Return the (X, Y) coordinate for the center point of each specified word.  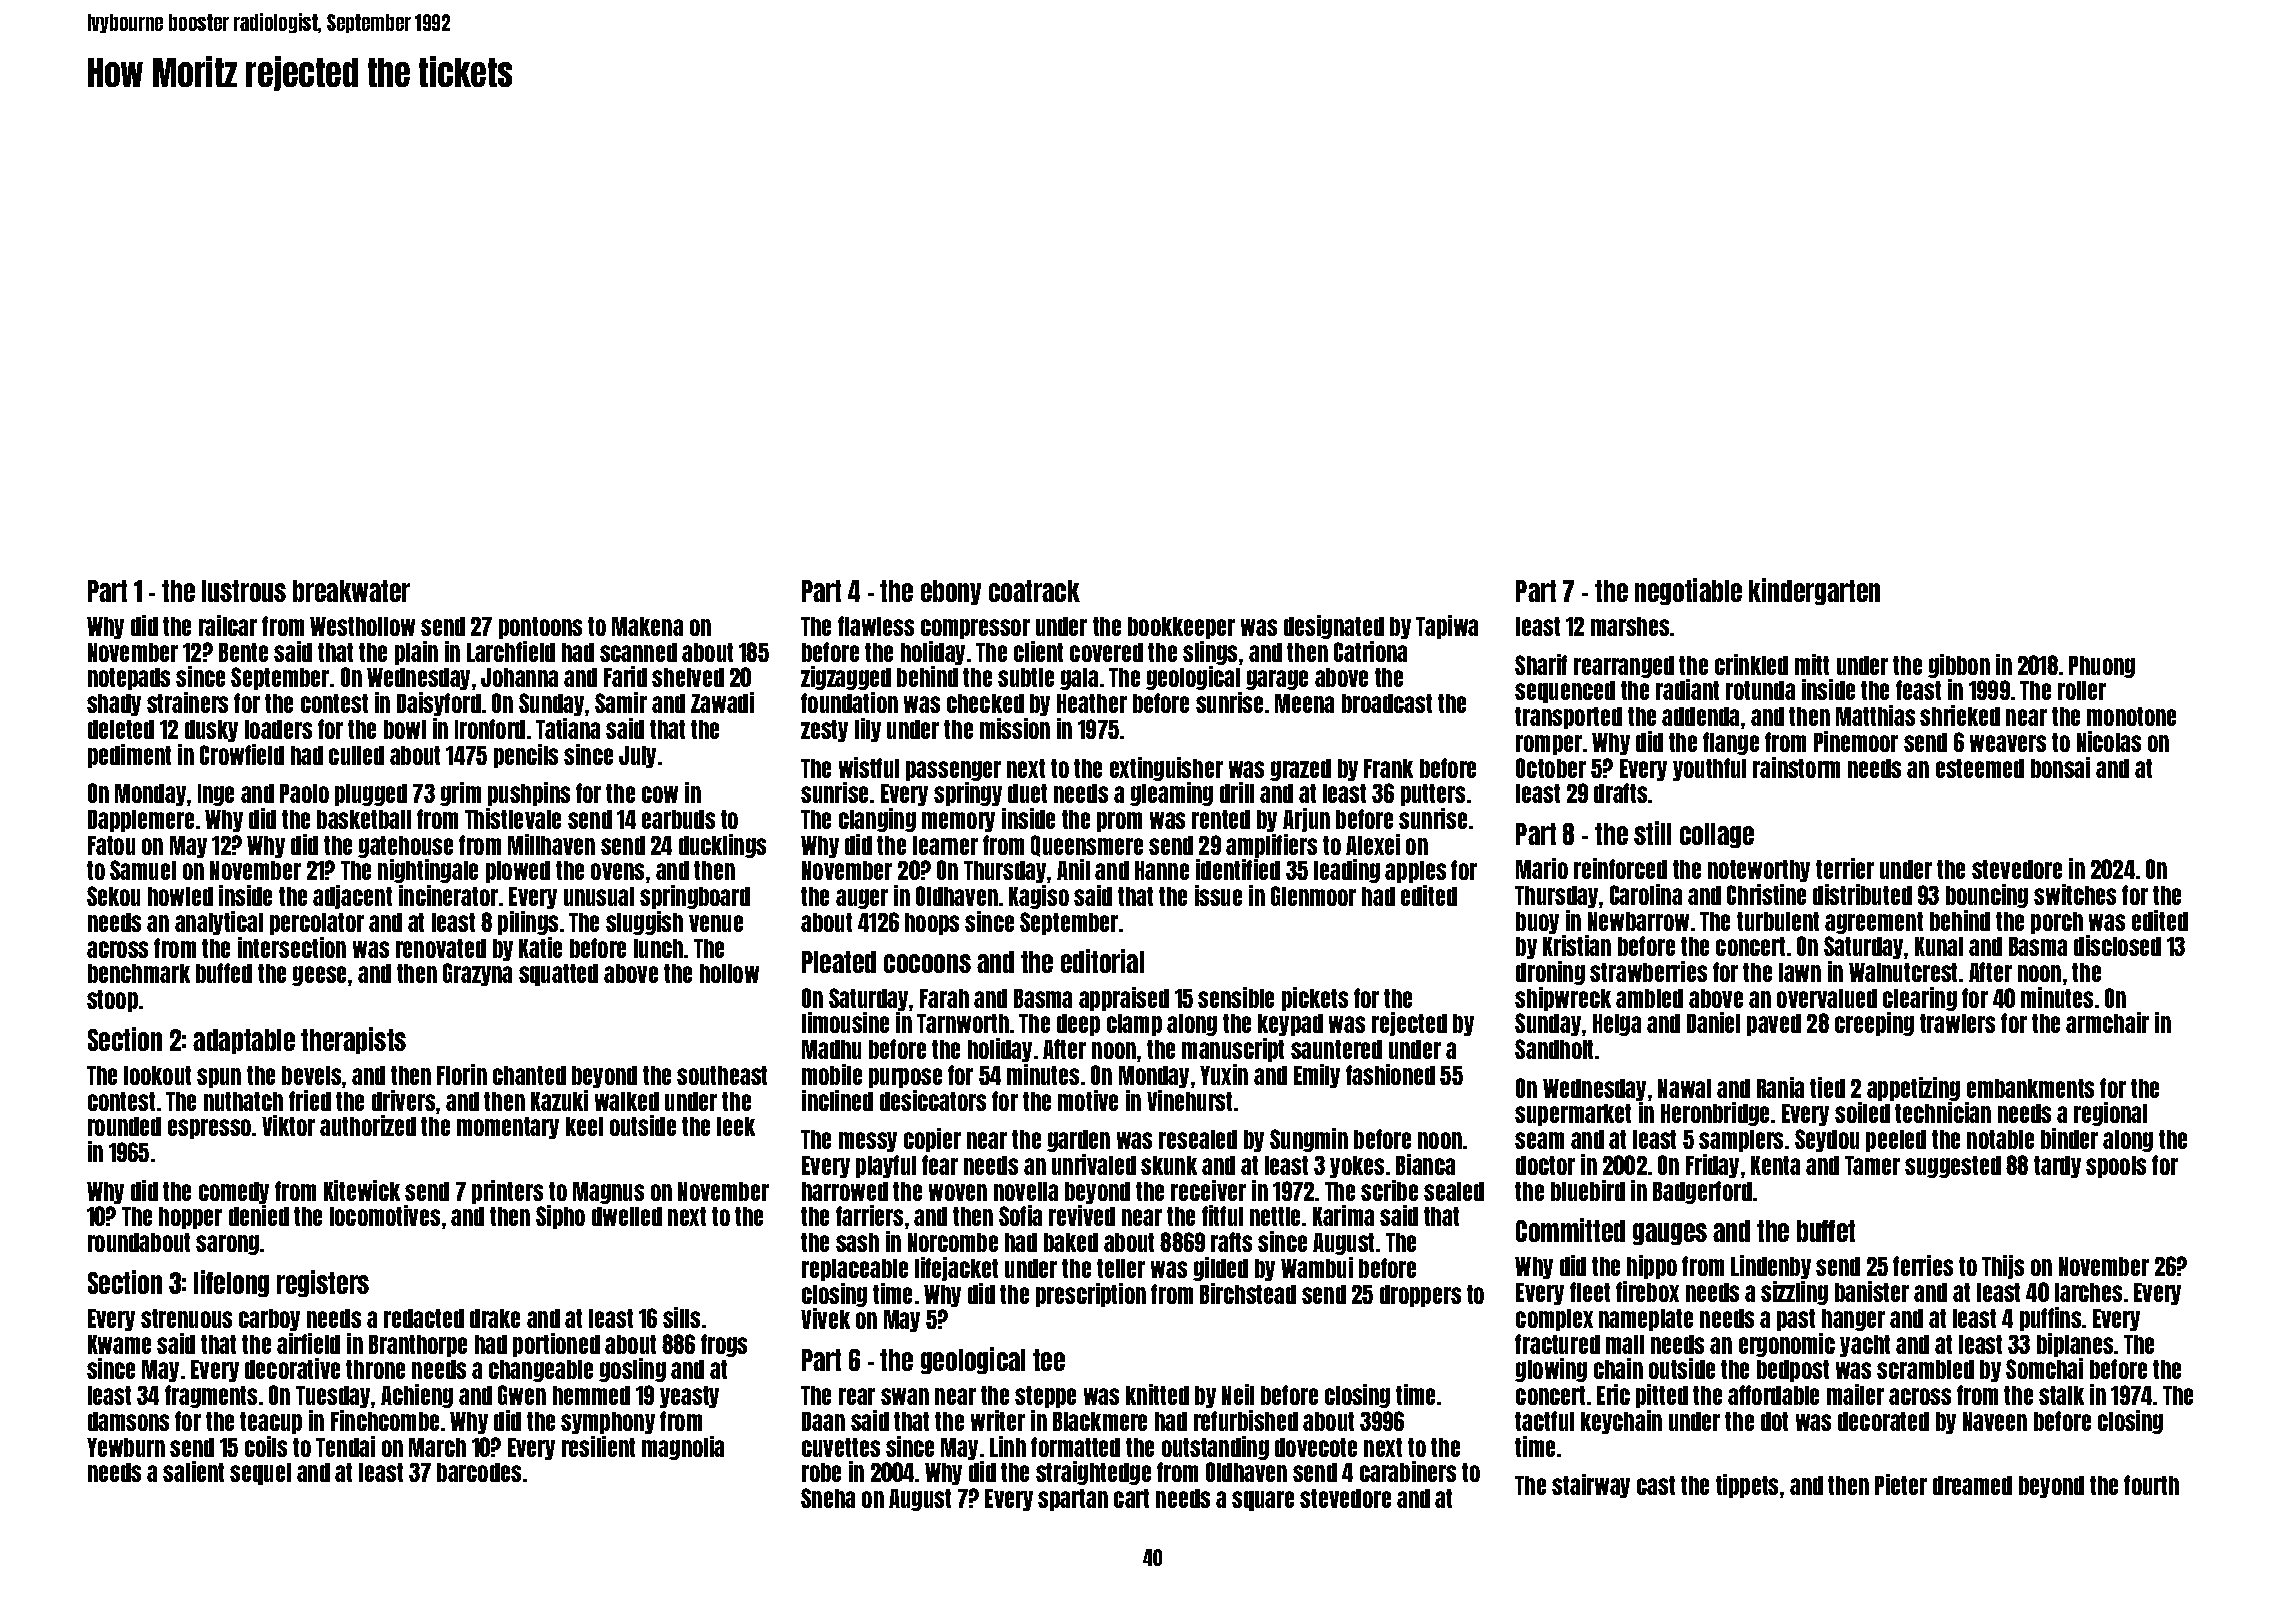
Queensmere (1087, 846)
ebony (951, 592)
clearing (1920, 999)
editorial (1102, 961)
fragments (211, 1396)
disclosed (2117, 945)
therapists (353, 1040)
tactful (1544, 1421)
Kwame (119, 1344)
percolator (317, 924)
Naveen (1995, 1421)
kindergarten (1814, 591)
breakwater (351, 591)
